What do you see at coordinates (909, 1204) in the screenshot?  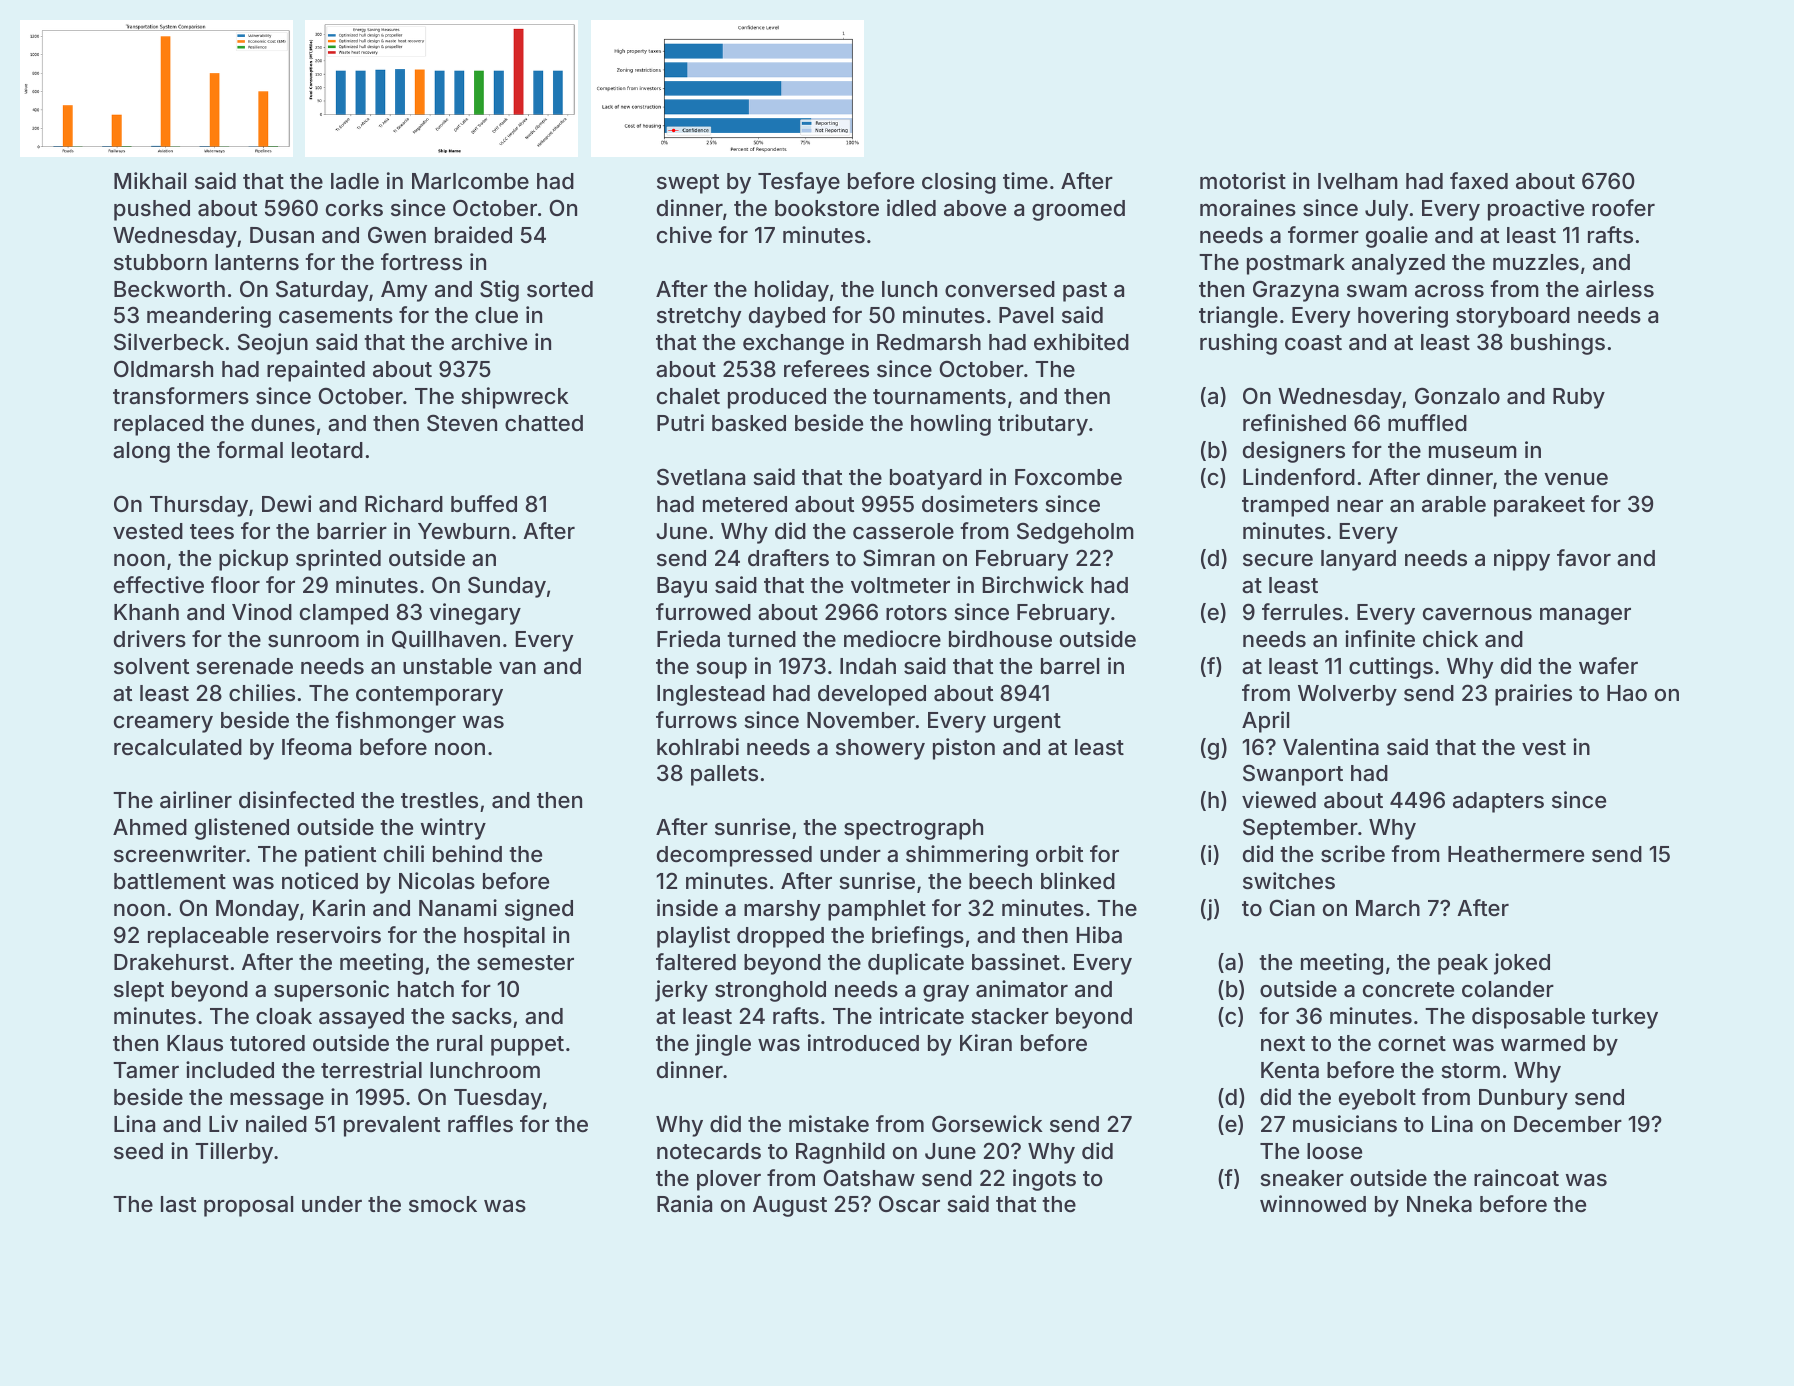 I see `Oscar` at bounding box center [909, 1204].
